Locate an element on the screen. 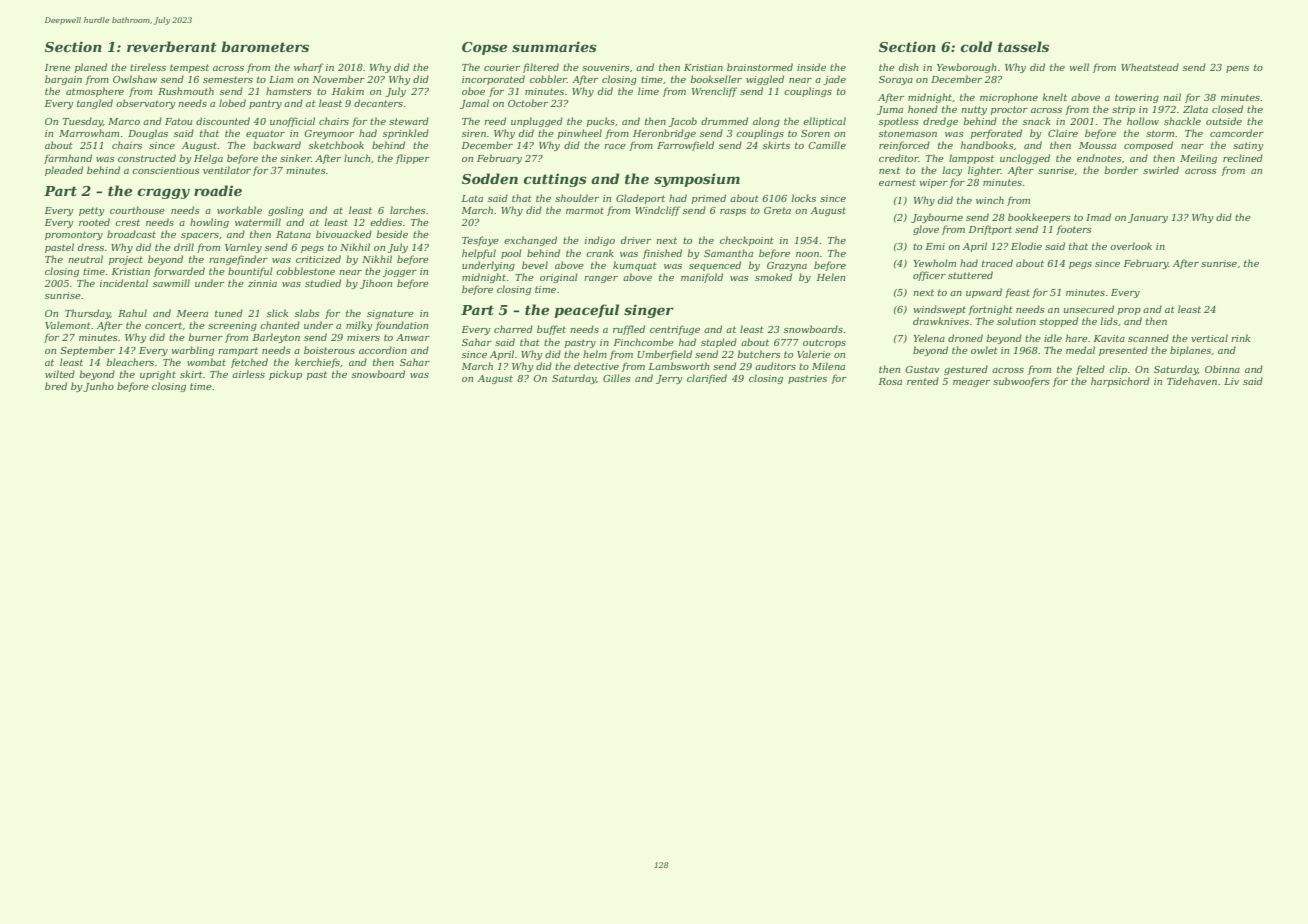 The height and width of the screenshot is (924, 1308). summaries is located at coordinates (554, 46).
